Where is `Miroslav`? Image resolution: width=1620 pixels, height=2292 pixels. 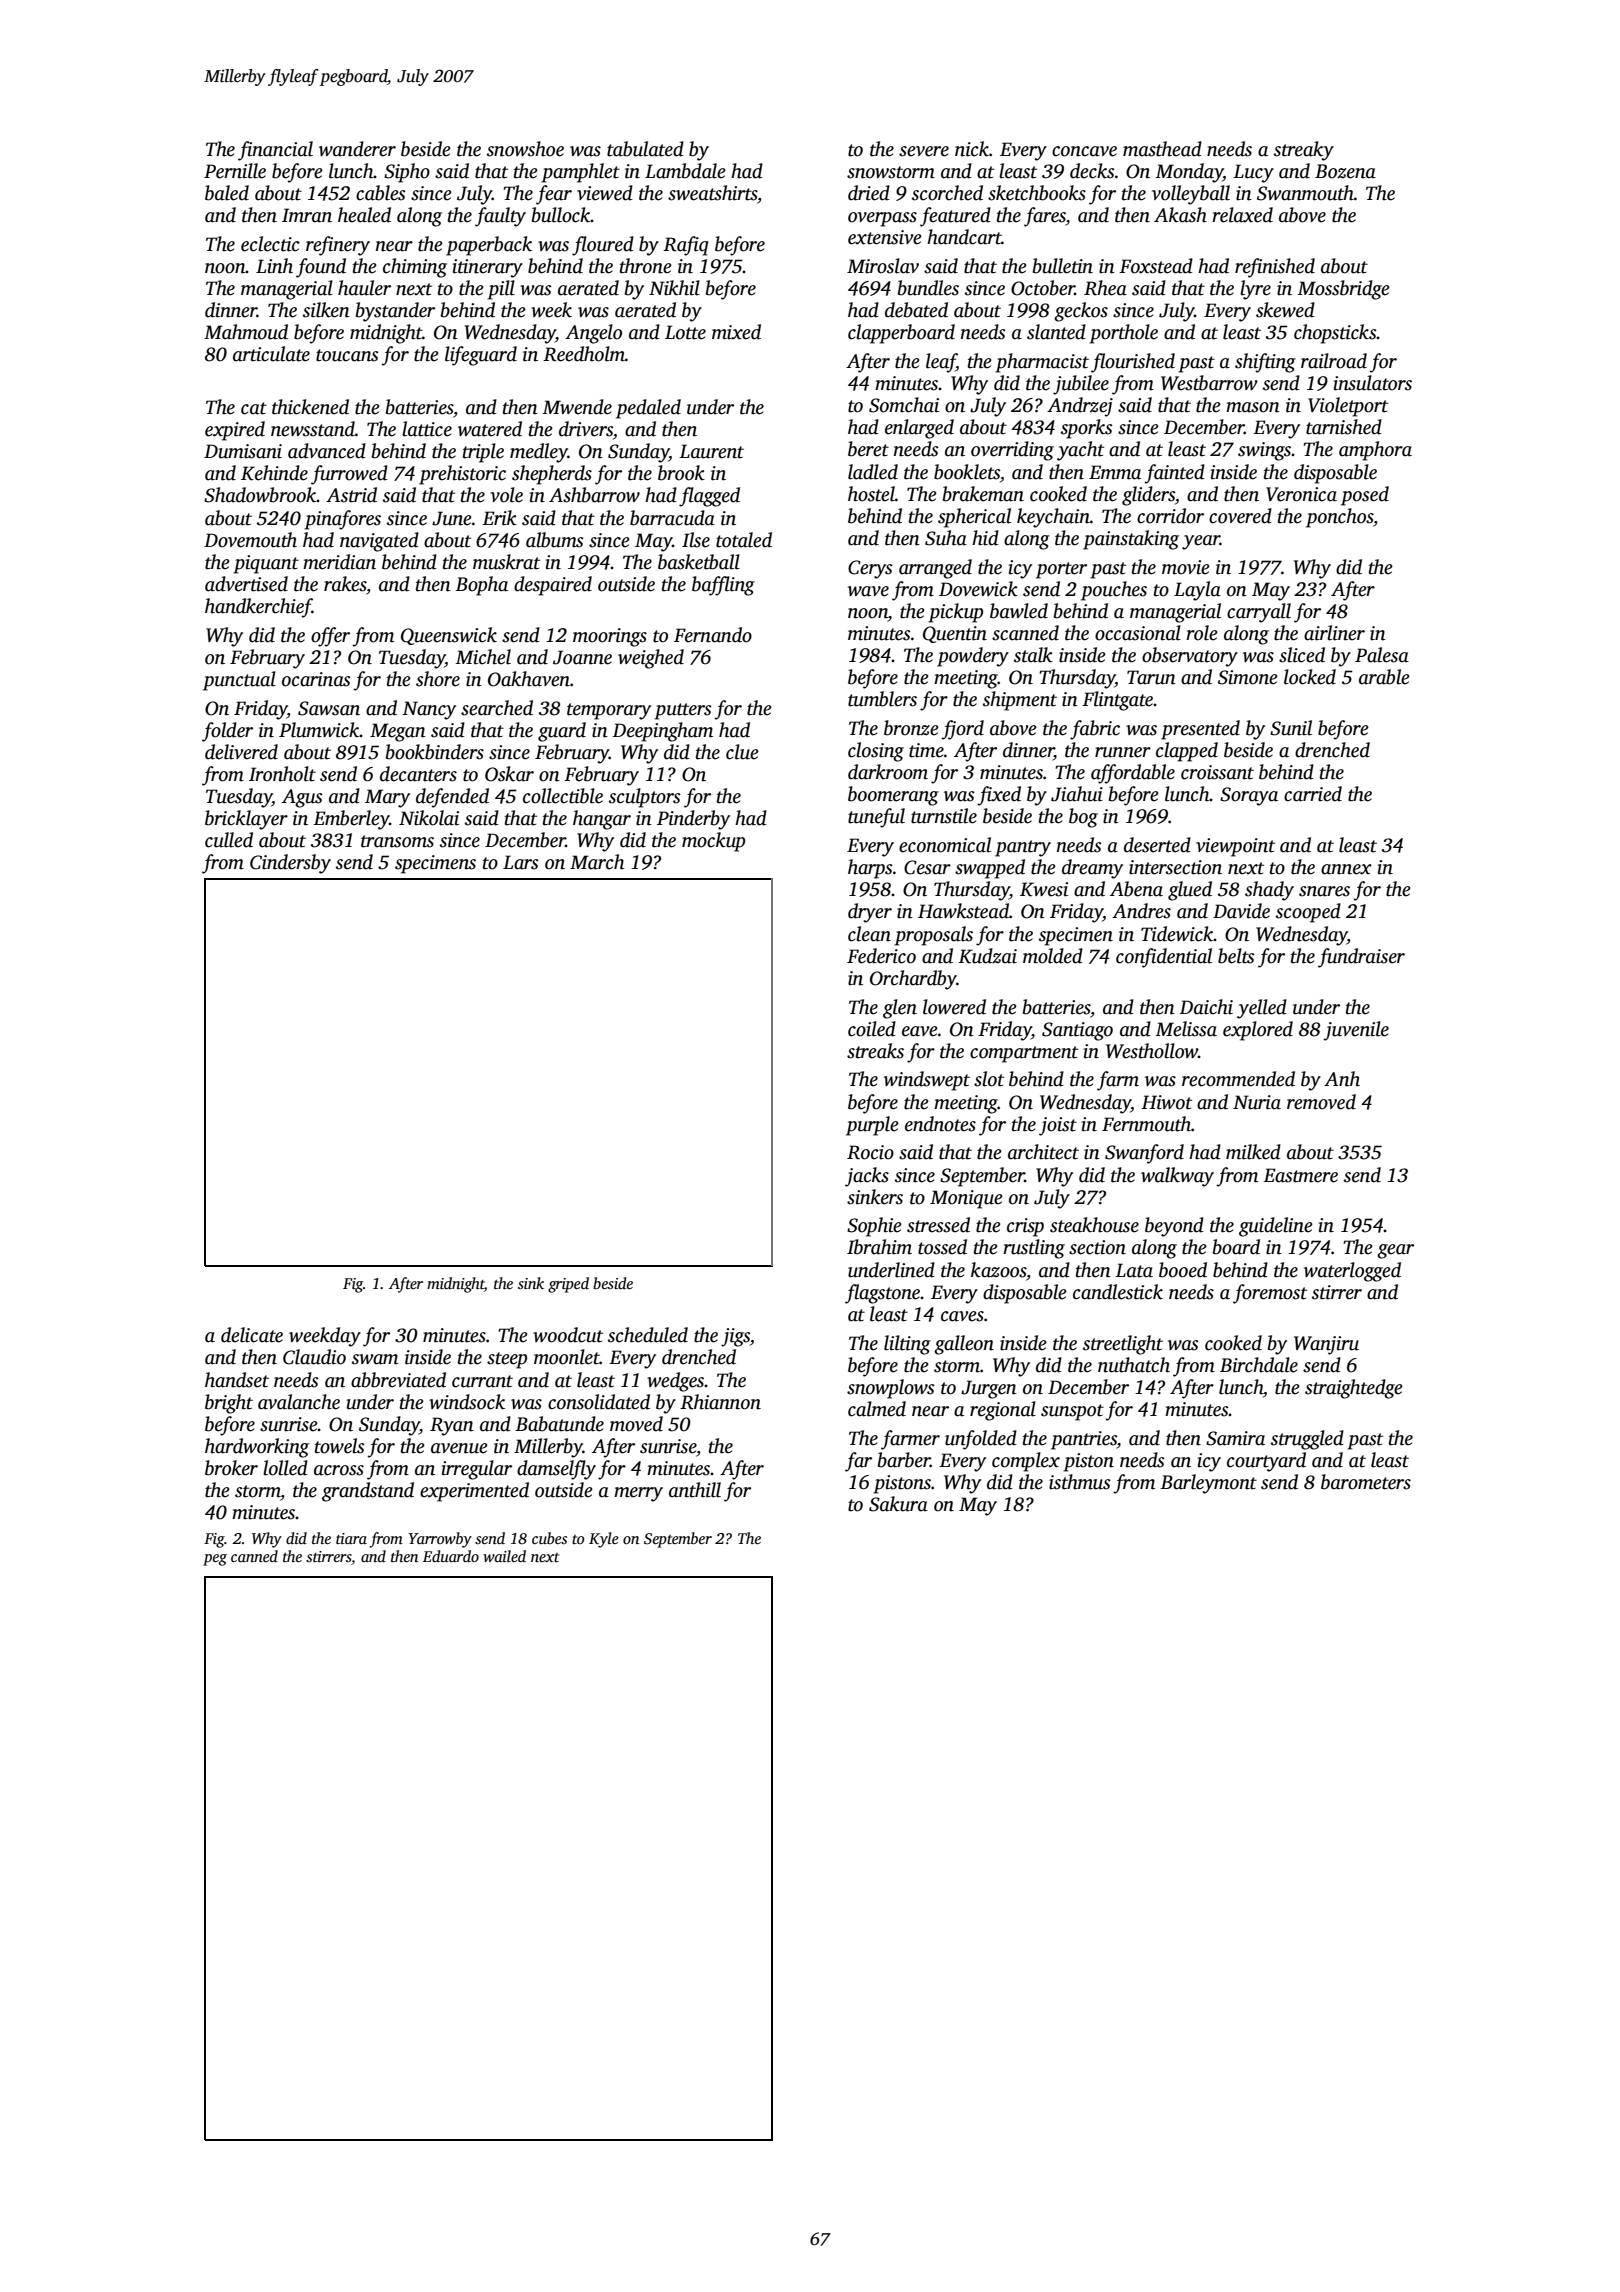
Miroslav is located at coordinates (883, 266).
